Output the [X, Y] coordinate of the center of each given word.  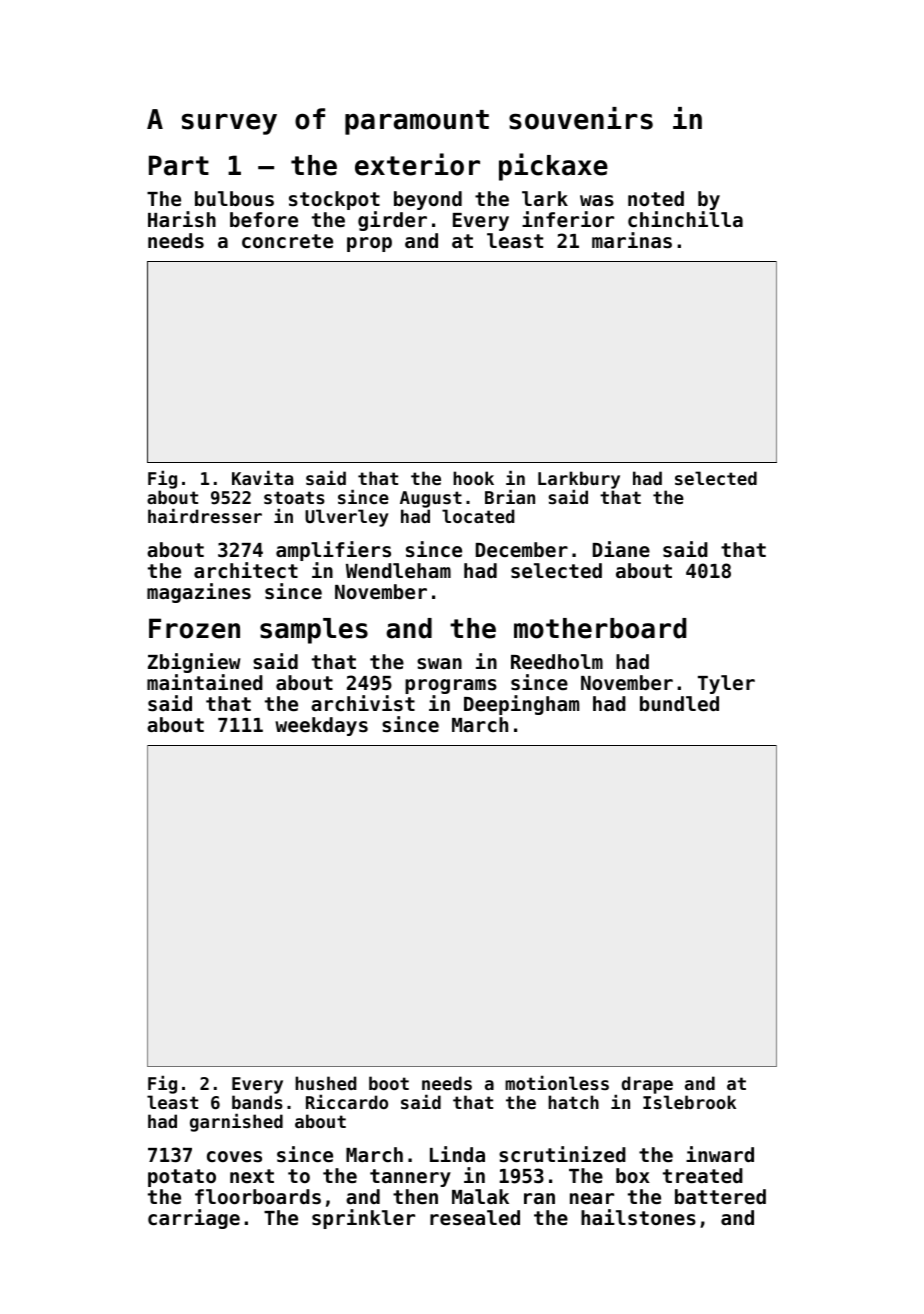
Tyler [726, 684]
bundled [679, 703]
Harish [182, 219]
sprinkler [363, 1219]
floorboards [258, 1196]
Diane [621, 549]
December [522, 549]
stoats [294, 497]
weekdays [321, 726]
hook [473, 478]
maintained [205, 682]
